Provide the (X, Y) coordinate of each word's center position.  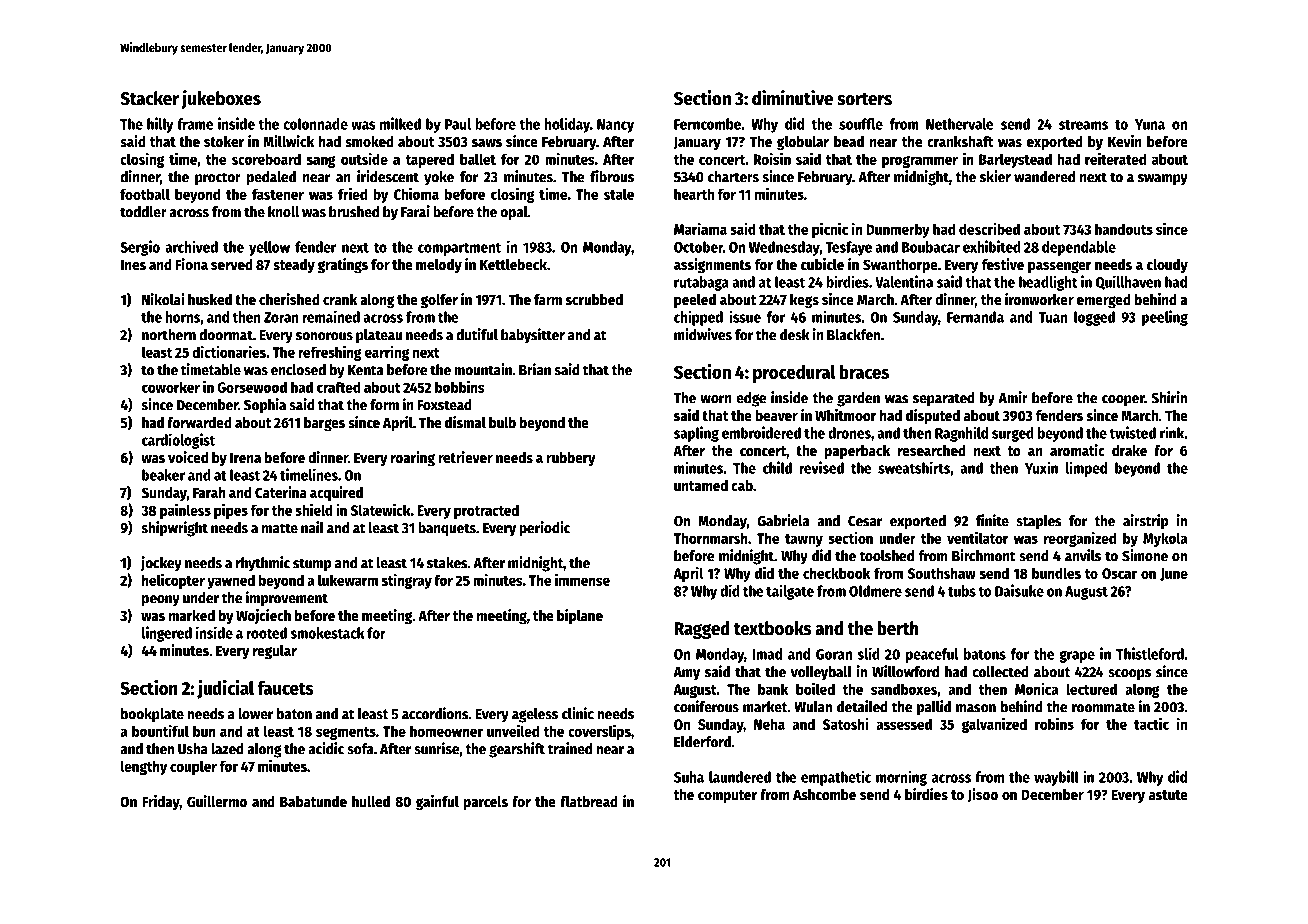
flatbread (589, 801)
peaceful (932, 655)
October (698, 247)
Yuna (1150, 124)
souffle (861, 124)
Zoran (281, 317)
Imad (767, 654)
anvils (1083, 555)
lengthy (144, 767)
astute (1168, 795)
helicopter (173, 581)
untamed (701, 485)
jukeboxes (221, 99)
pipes (231, 511)
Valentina (904, 281)
